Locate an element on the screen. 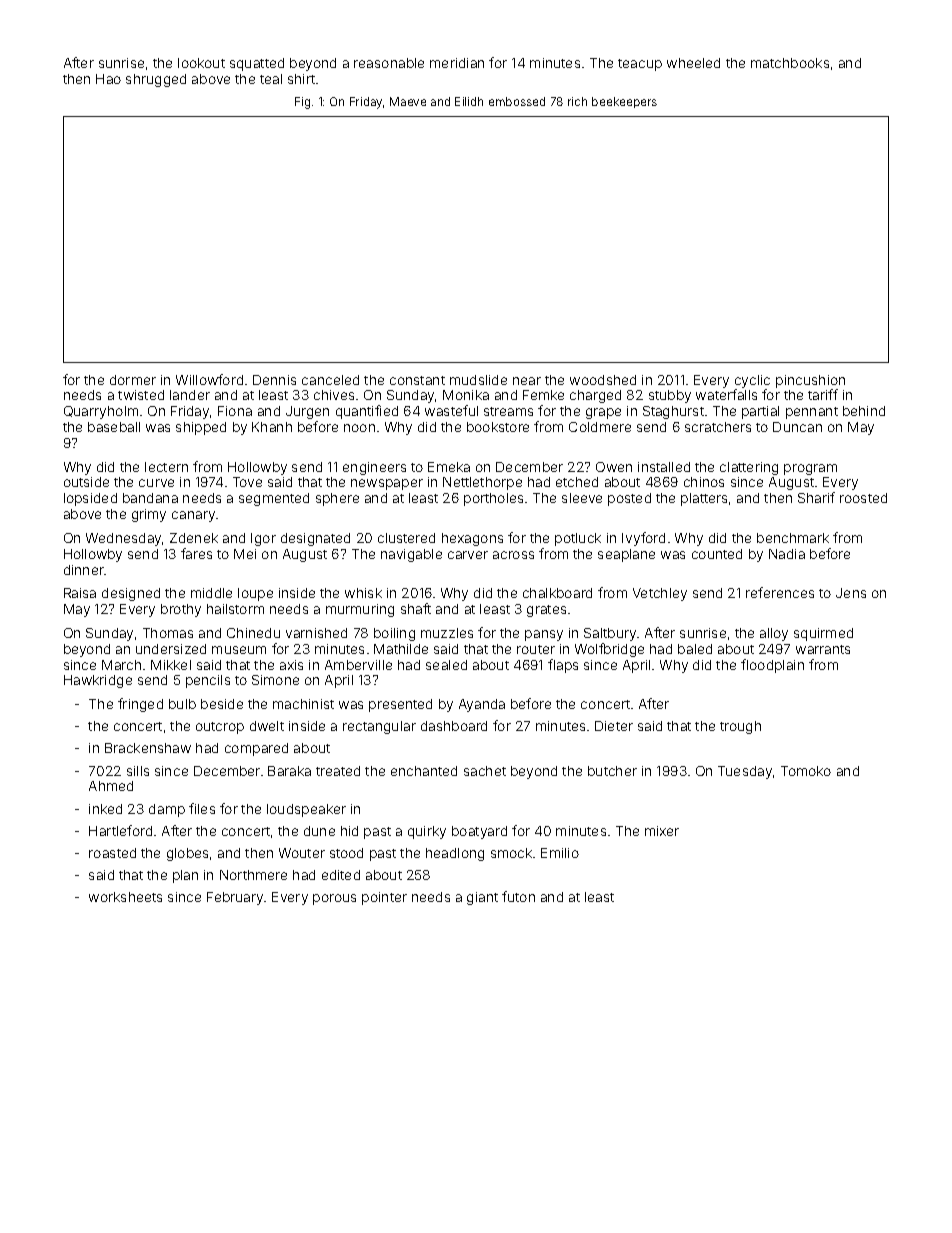 Image resolution: width=952 pixels, height=1233 pixels. Jens is located at coordinates (851, 593).
